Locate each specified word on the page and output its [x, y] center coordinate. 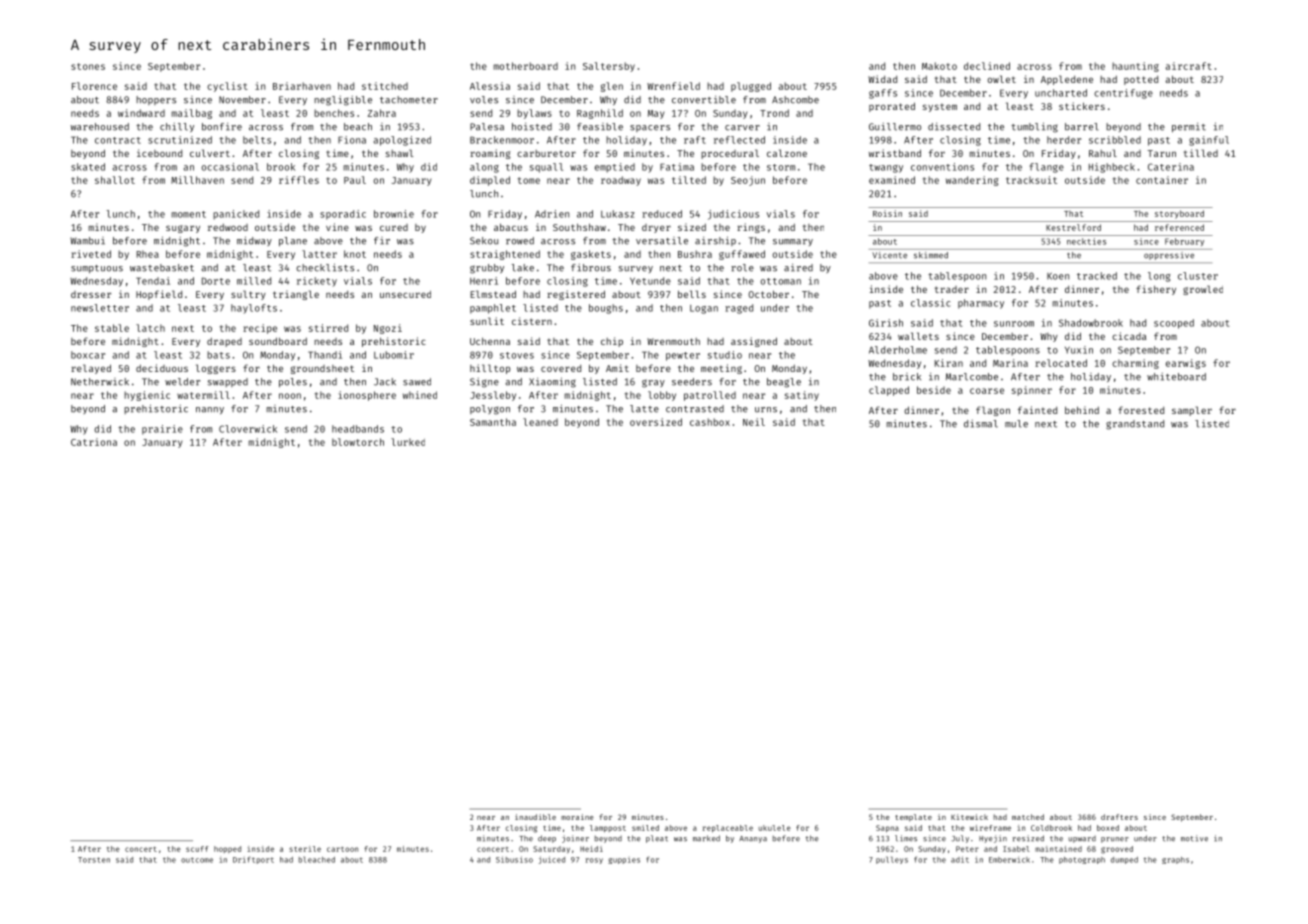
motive [1194, 838]
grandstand [1135, 425]
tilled [1201, 153]
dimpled [490, 181]
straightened [505, 255]
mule [1016, 424]
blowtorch [358, 442]
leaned [540, 422]
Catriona [94, 442]
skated [88, 167]
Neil [754, 422]
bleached [317, 859]
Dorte [216, 281]
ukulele [775, 828]
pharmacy [981, 304]
